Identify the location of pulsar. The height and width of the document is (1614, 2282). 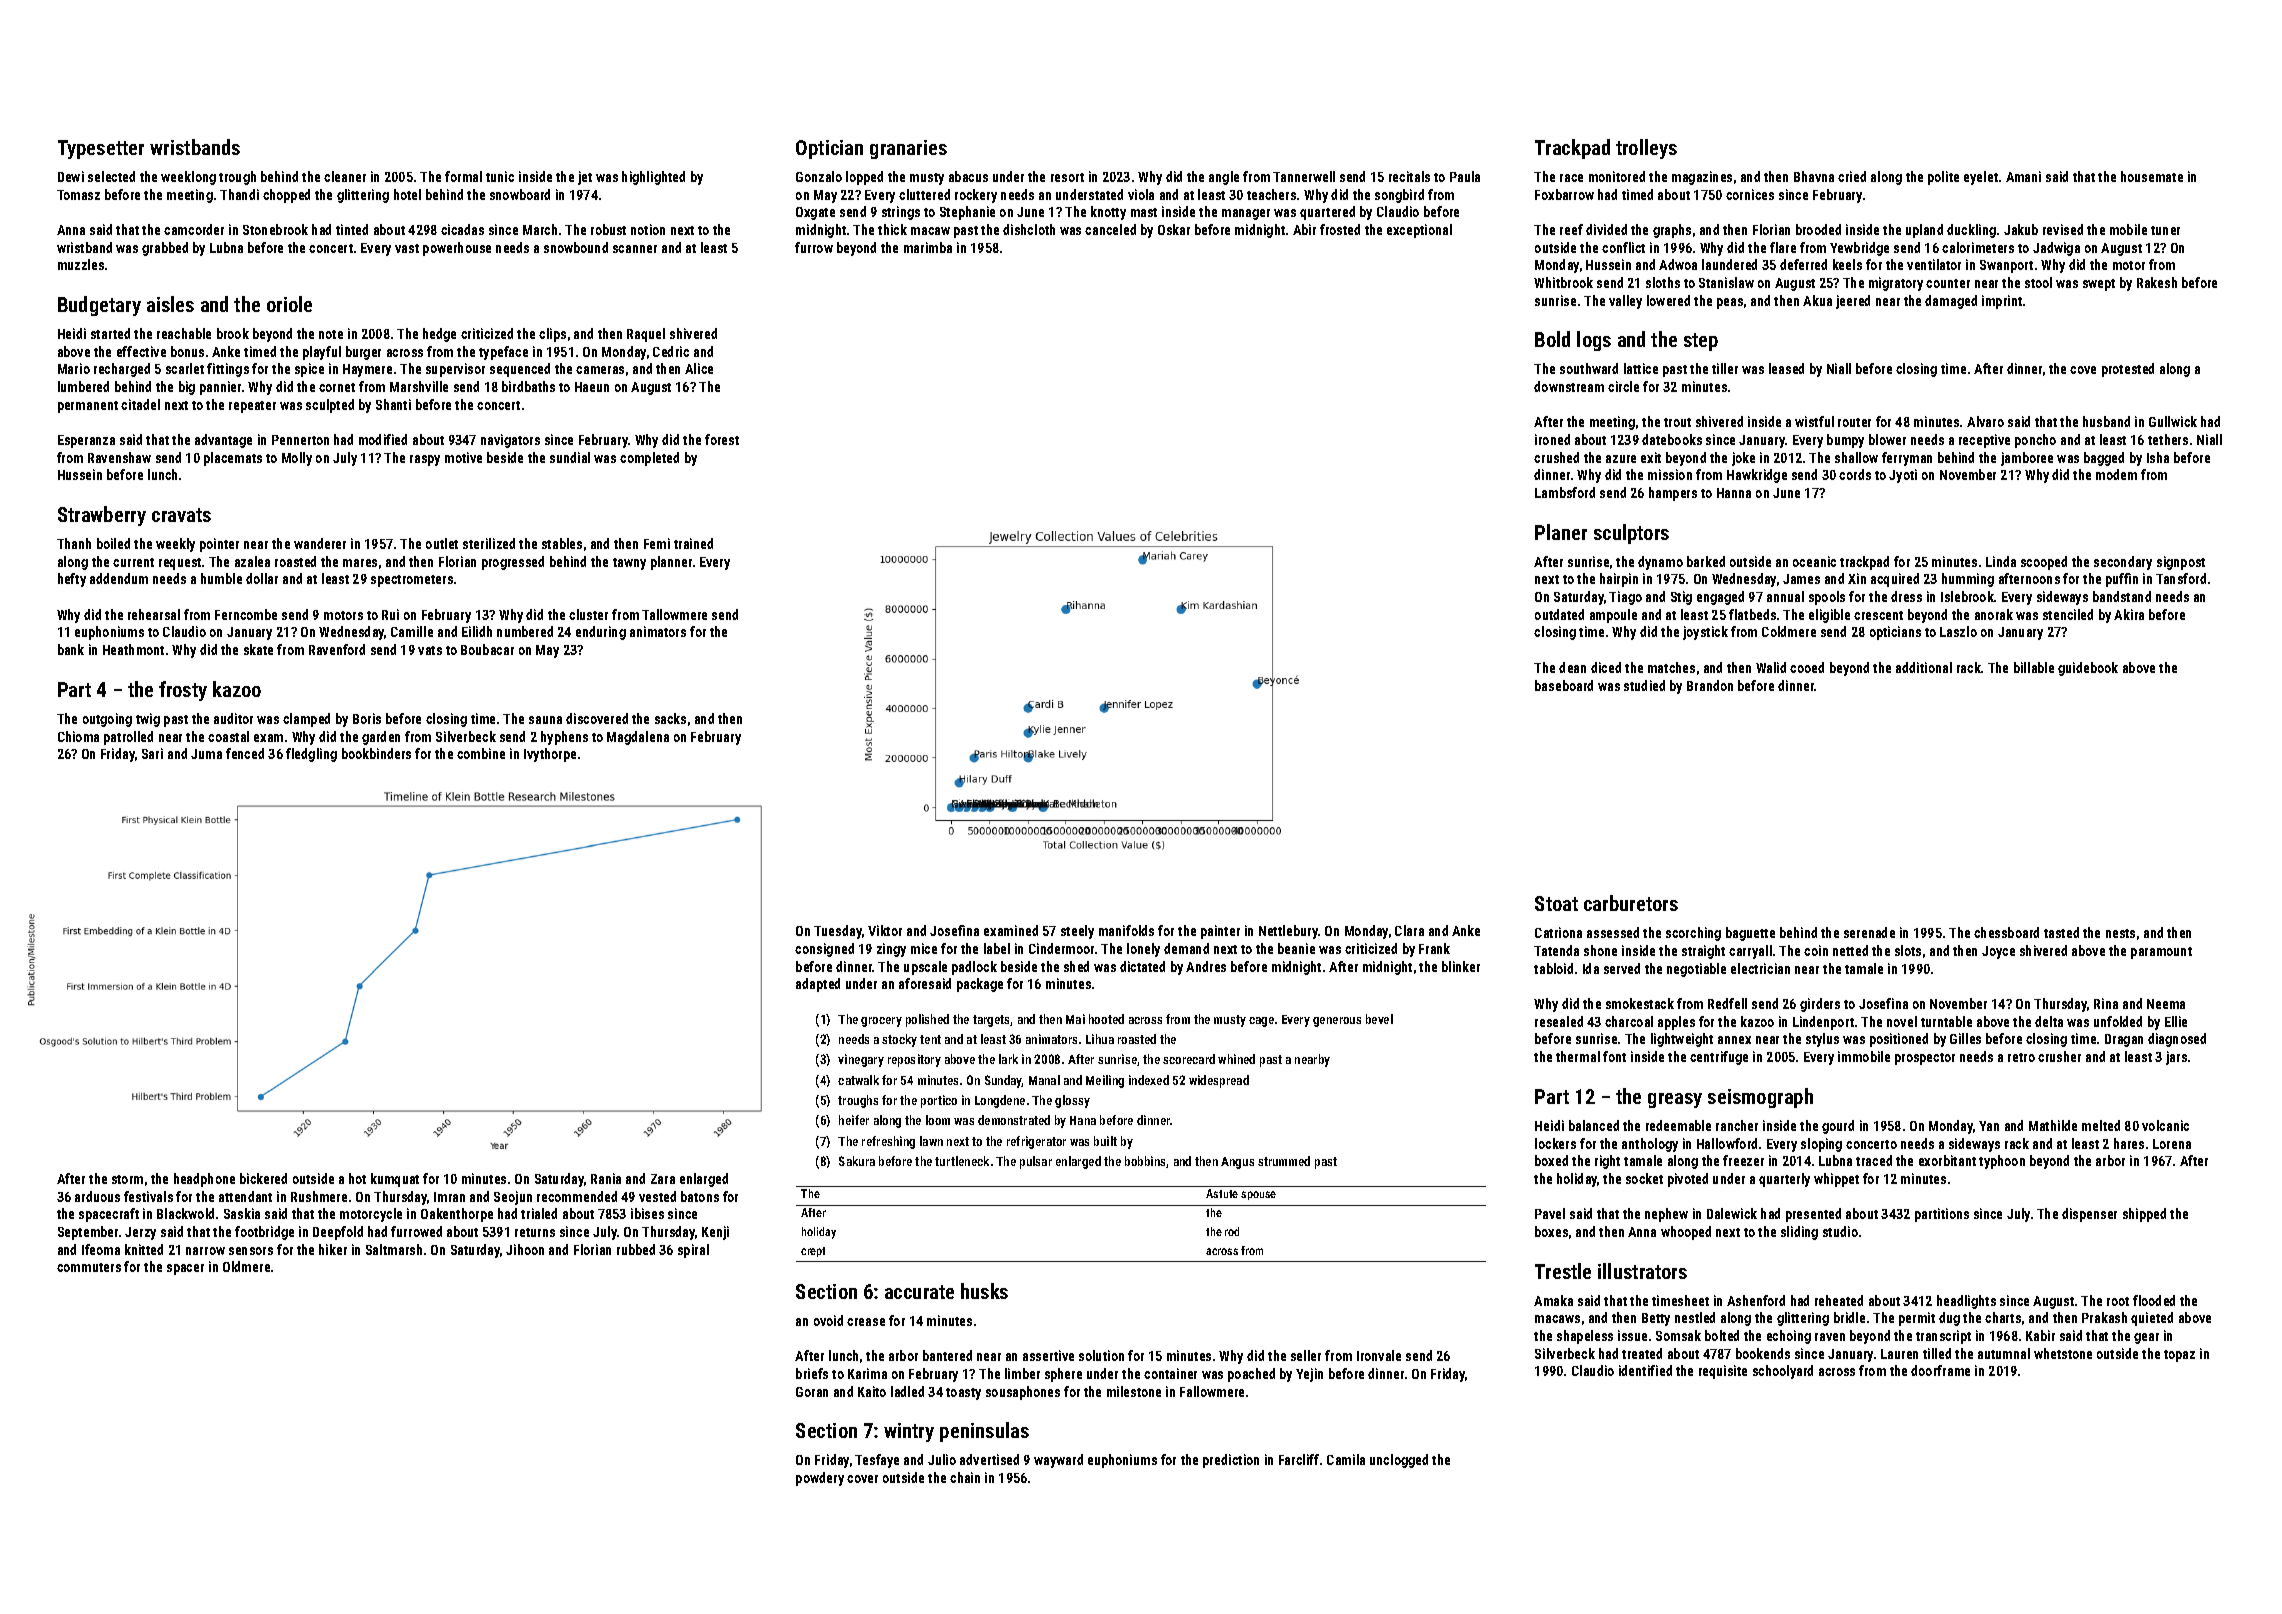
(1036, 1162).
